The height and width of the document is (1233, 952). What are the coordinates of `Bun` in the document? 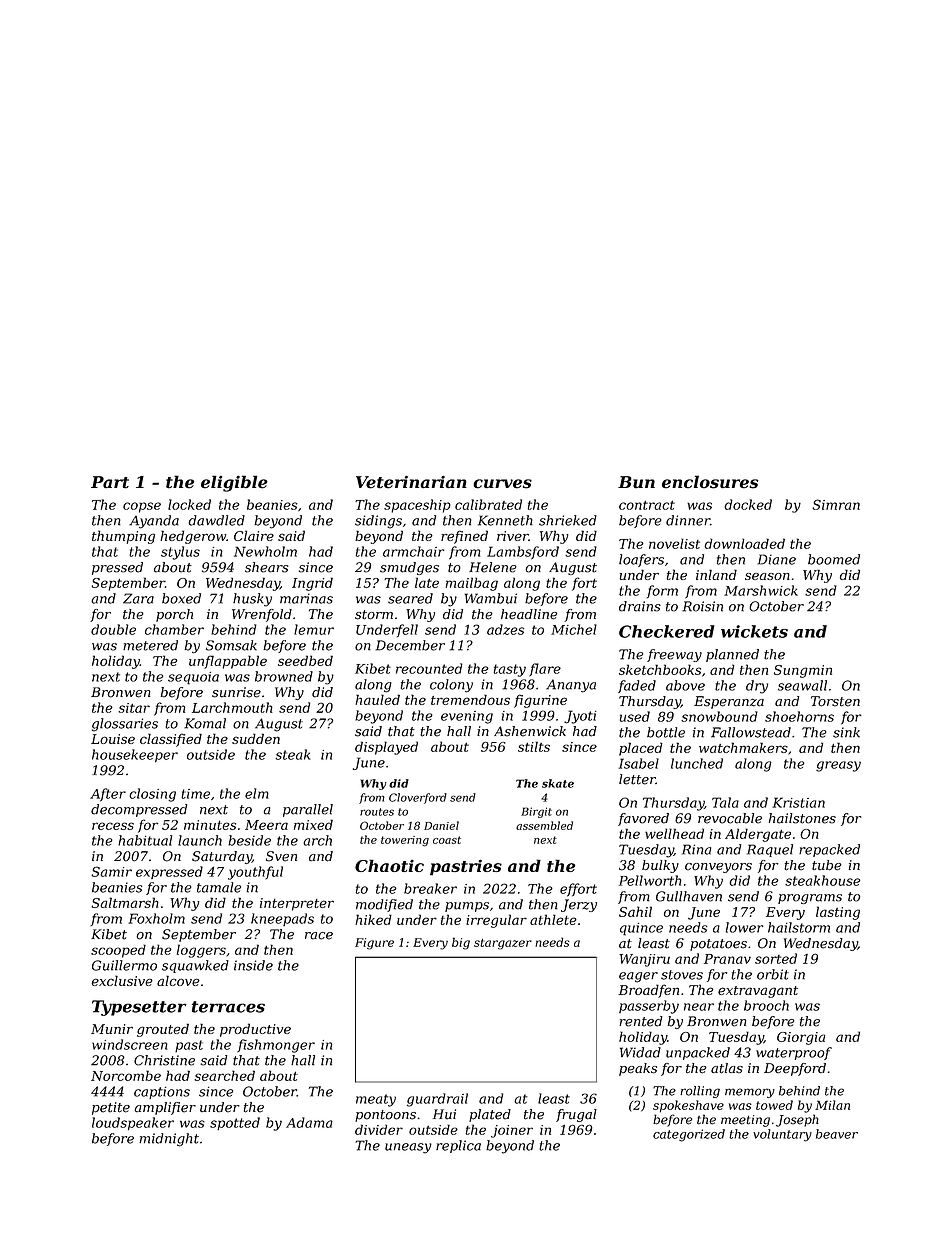 It's located at (636, 482).
